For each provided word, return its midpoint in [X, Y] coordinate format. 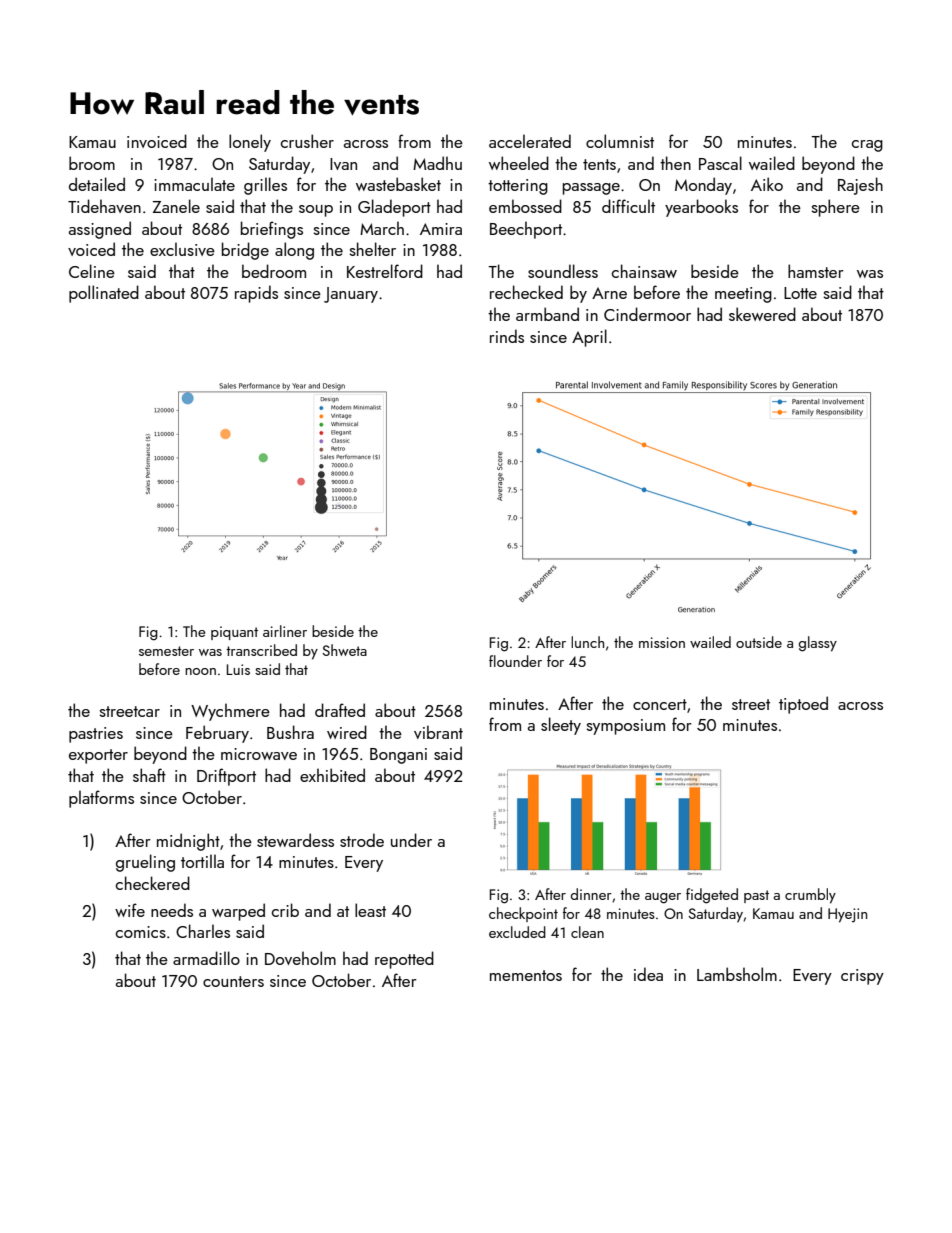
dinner [591, 894]
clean [587, 932]
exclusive [182, 249]
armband [547, 314]
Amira [441, 229]
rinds [507, 336]
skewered [762, 314]
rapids [256, 294]
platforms [101, 799]
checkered [153, 883]
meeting [743, 295]
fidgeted [712, 896]
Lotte [800, 293]
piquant [234, 633]
